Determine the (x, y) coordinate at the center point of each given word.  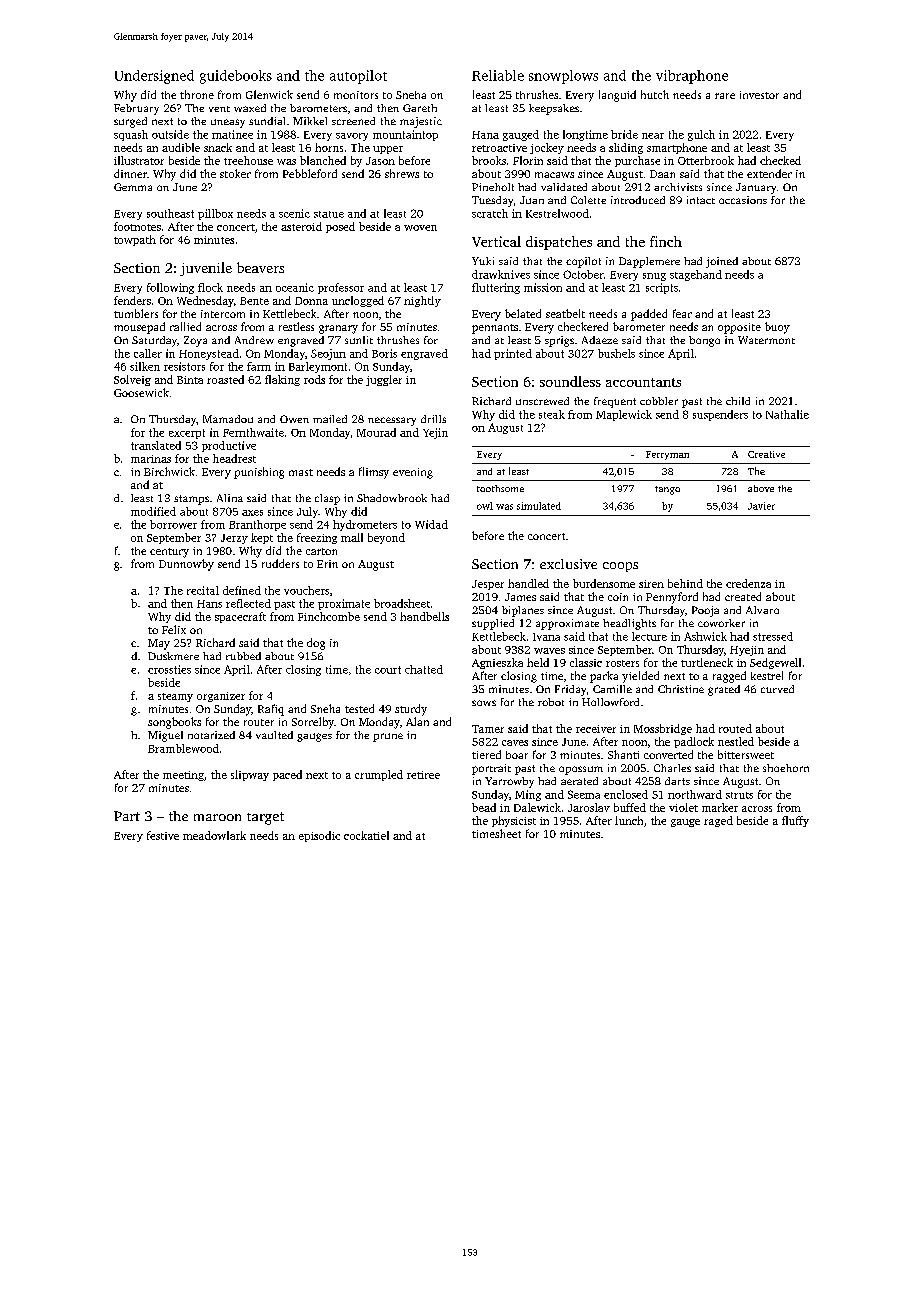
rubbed (243, 656)
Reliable (498, 75)
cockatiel (366, 835)
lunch (629, 820)
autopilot (358, 77)
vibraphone (692, 77)
